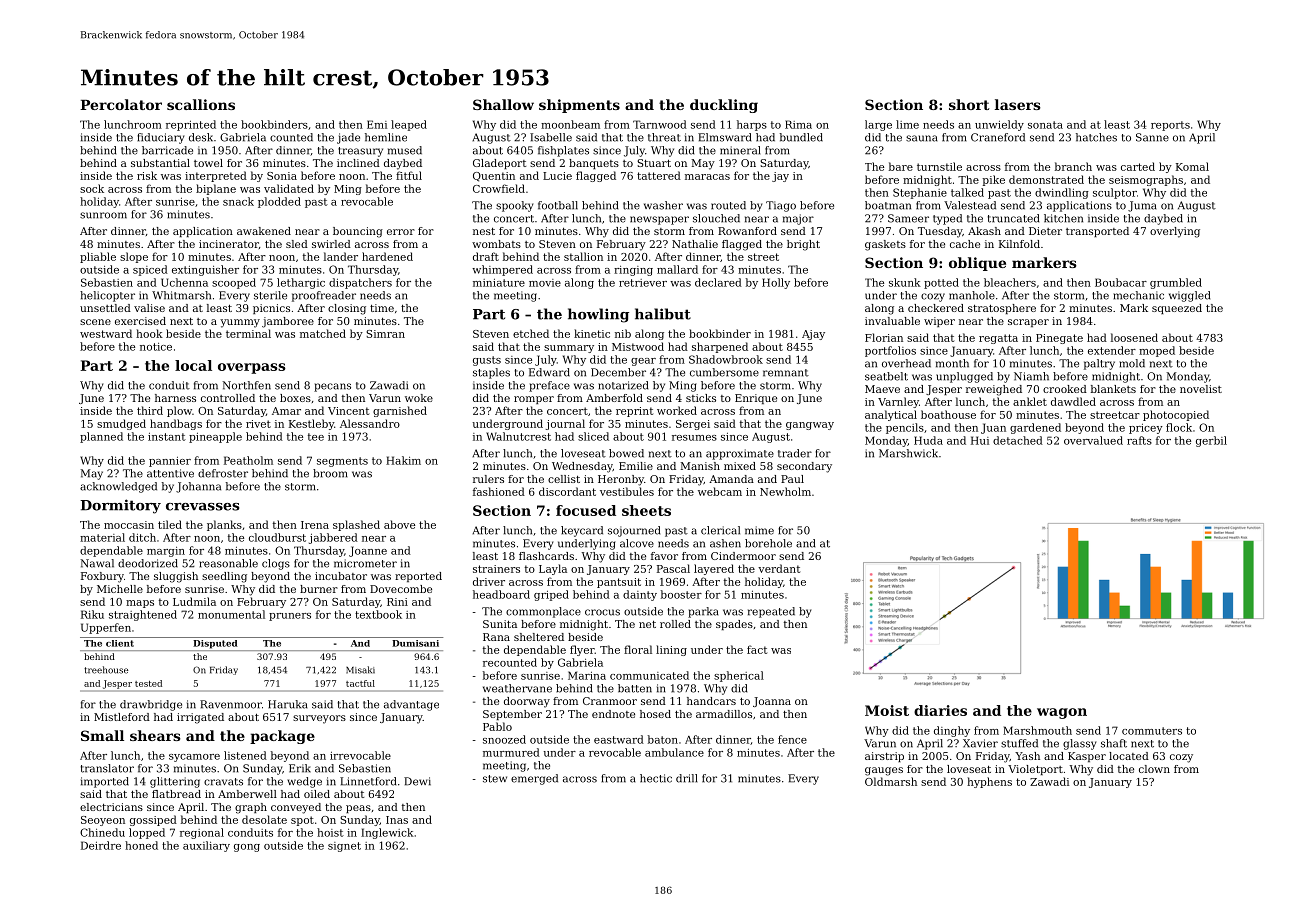 This image has width=1308, height=924. Describe the element at coordinates (779, 568) in the image. I see `verdant` at that location.
